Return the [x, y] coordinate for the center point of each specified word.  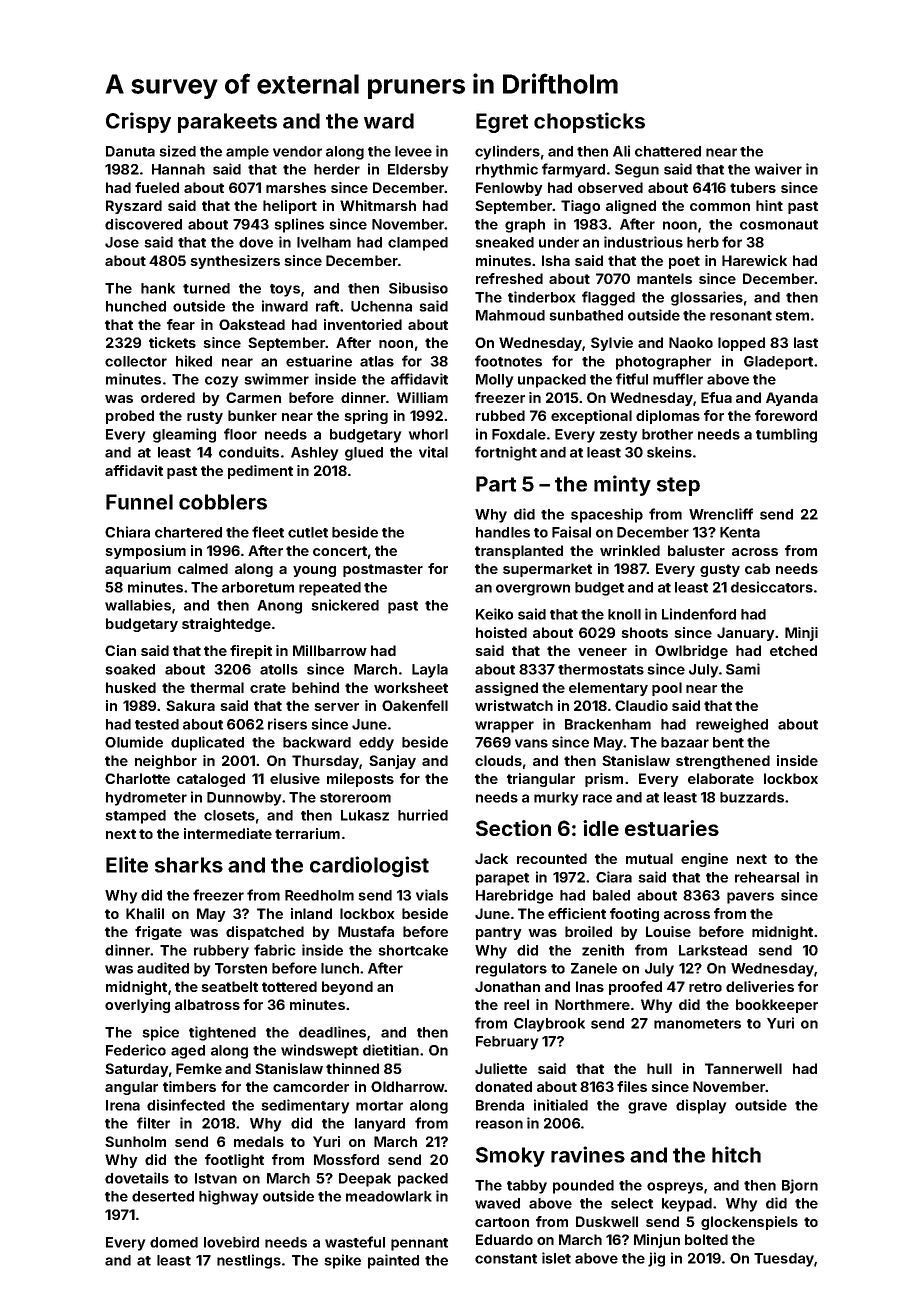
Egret [502, 123]
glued [364, 454]
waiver [778, 169]
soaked [130, 669]
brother [667, 434]
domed [174, 1242]
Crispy [138, 122]
